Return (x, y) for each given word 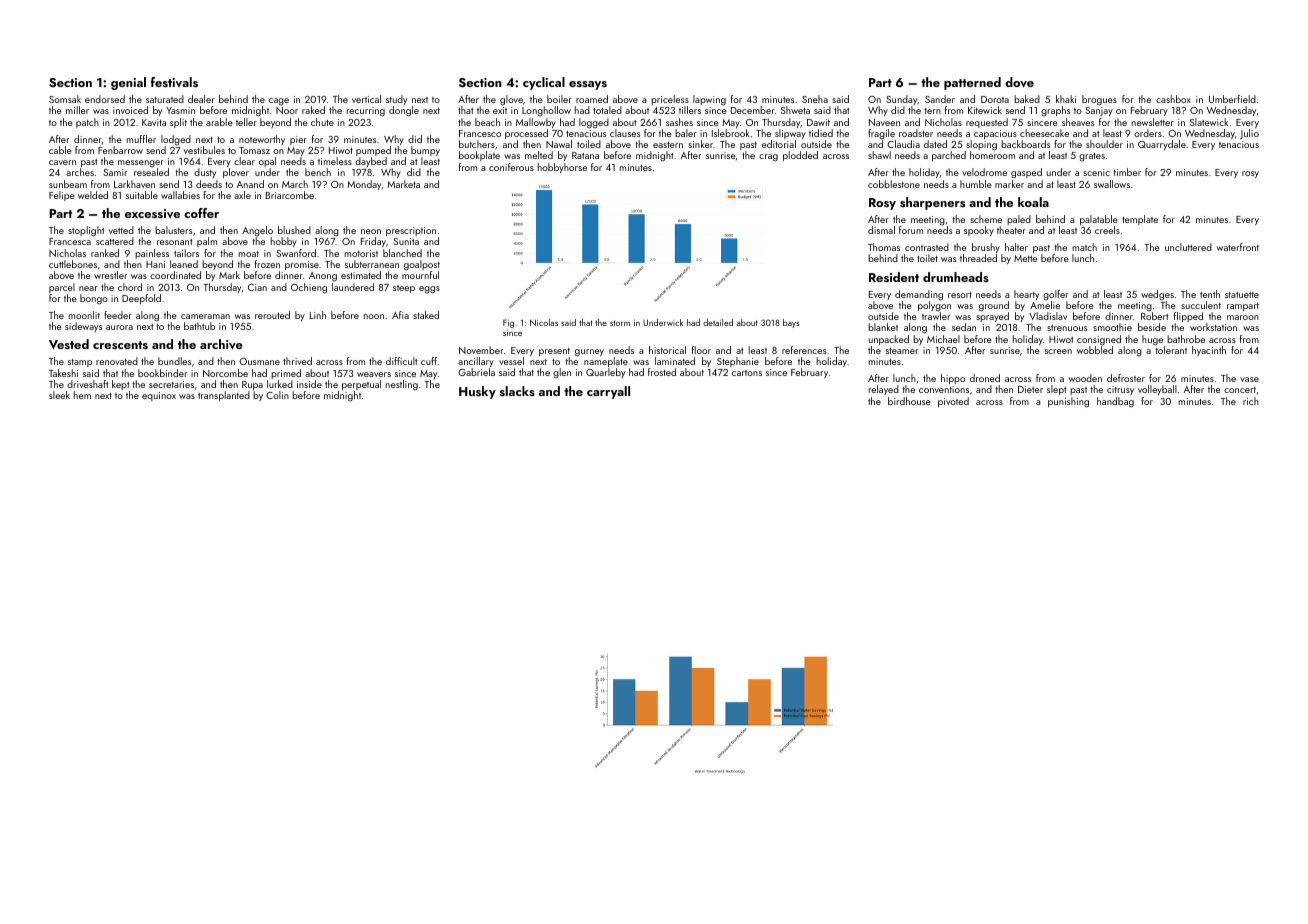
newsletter (1153, 122)
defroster (1126, 378)
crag (768, 158)
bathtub (199, 326)
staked (426, 315)
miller (77, 110)
